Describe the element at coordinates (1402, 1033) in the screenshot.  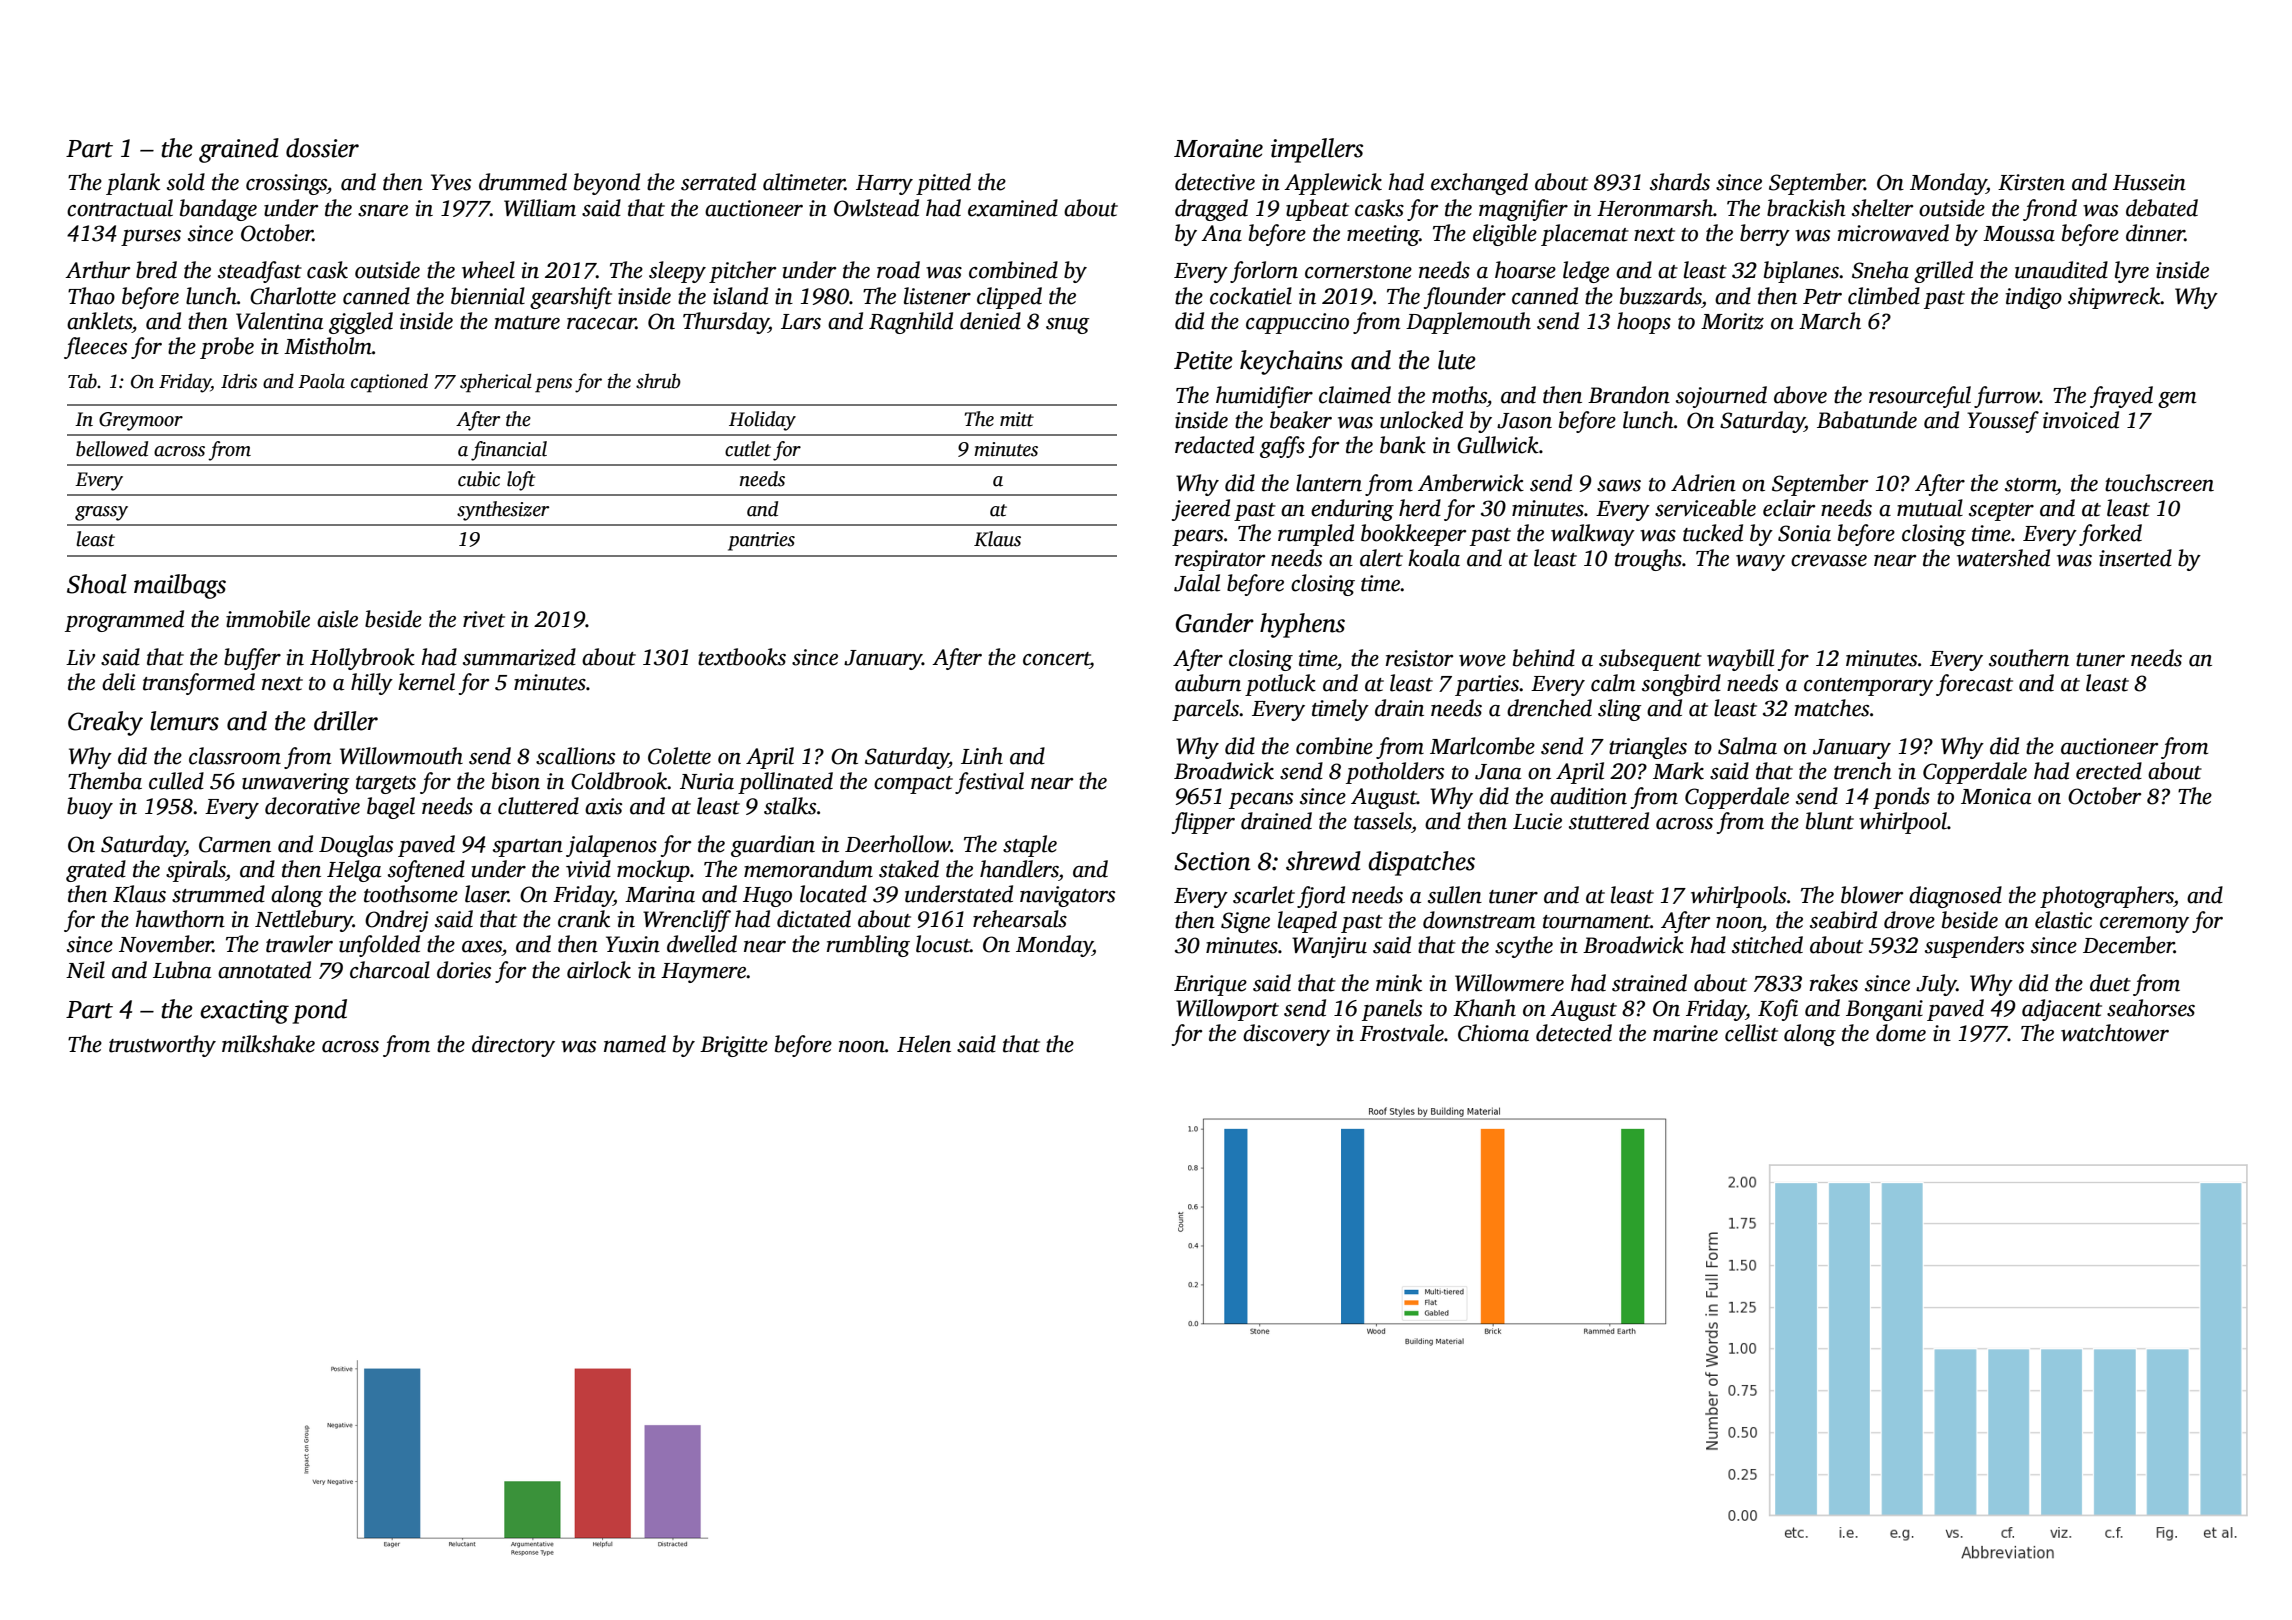
I see `Frostvale` at that location.
